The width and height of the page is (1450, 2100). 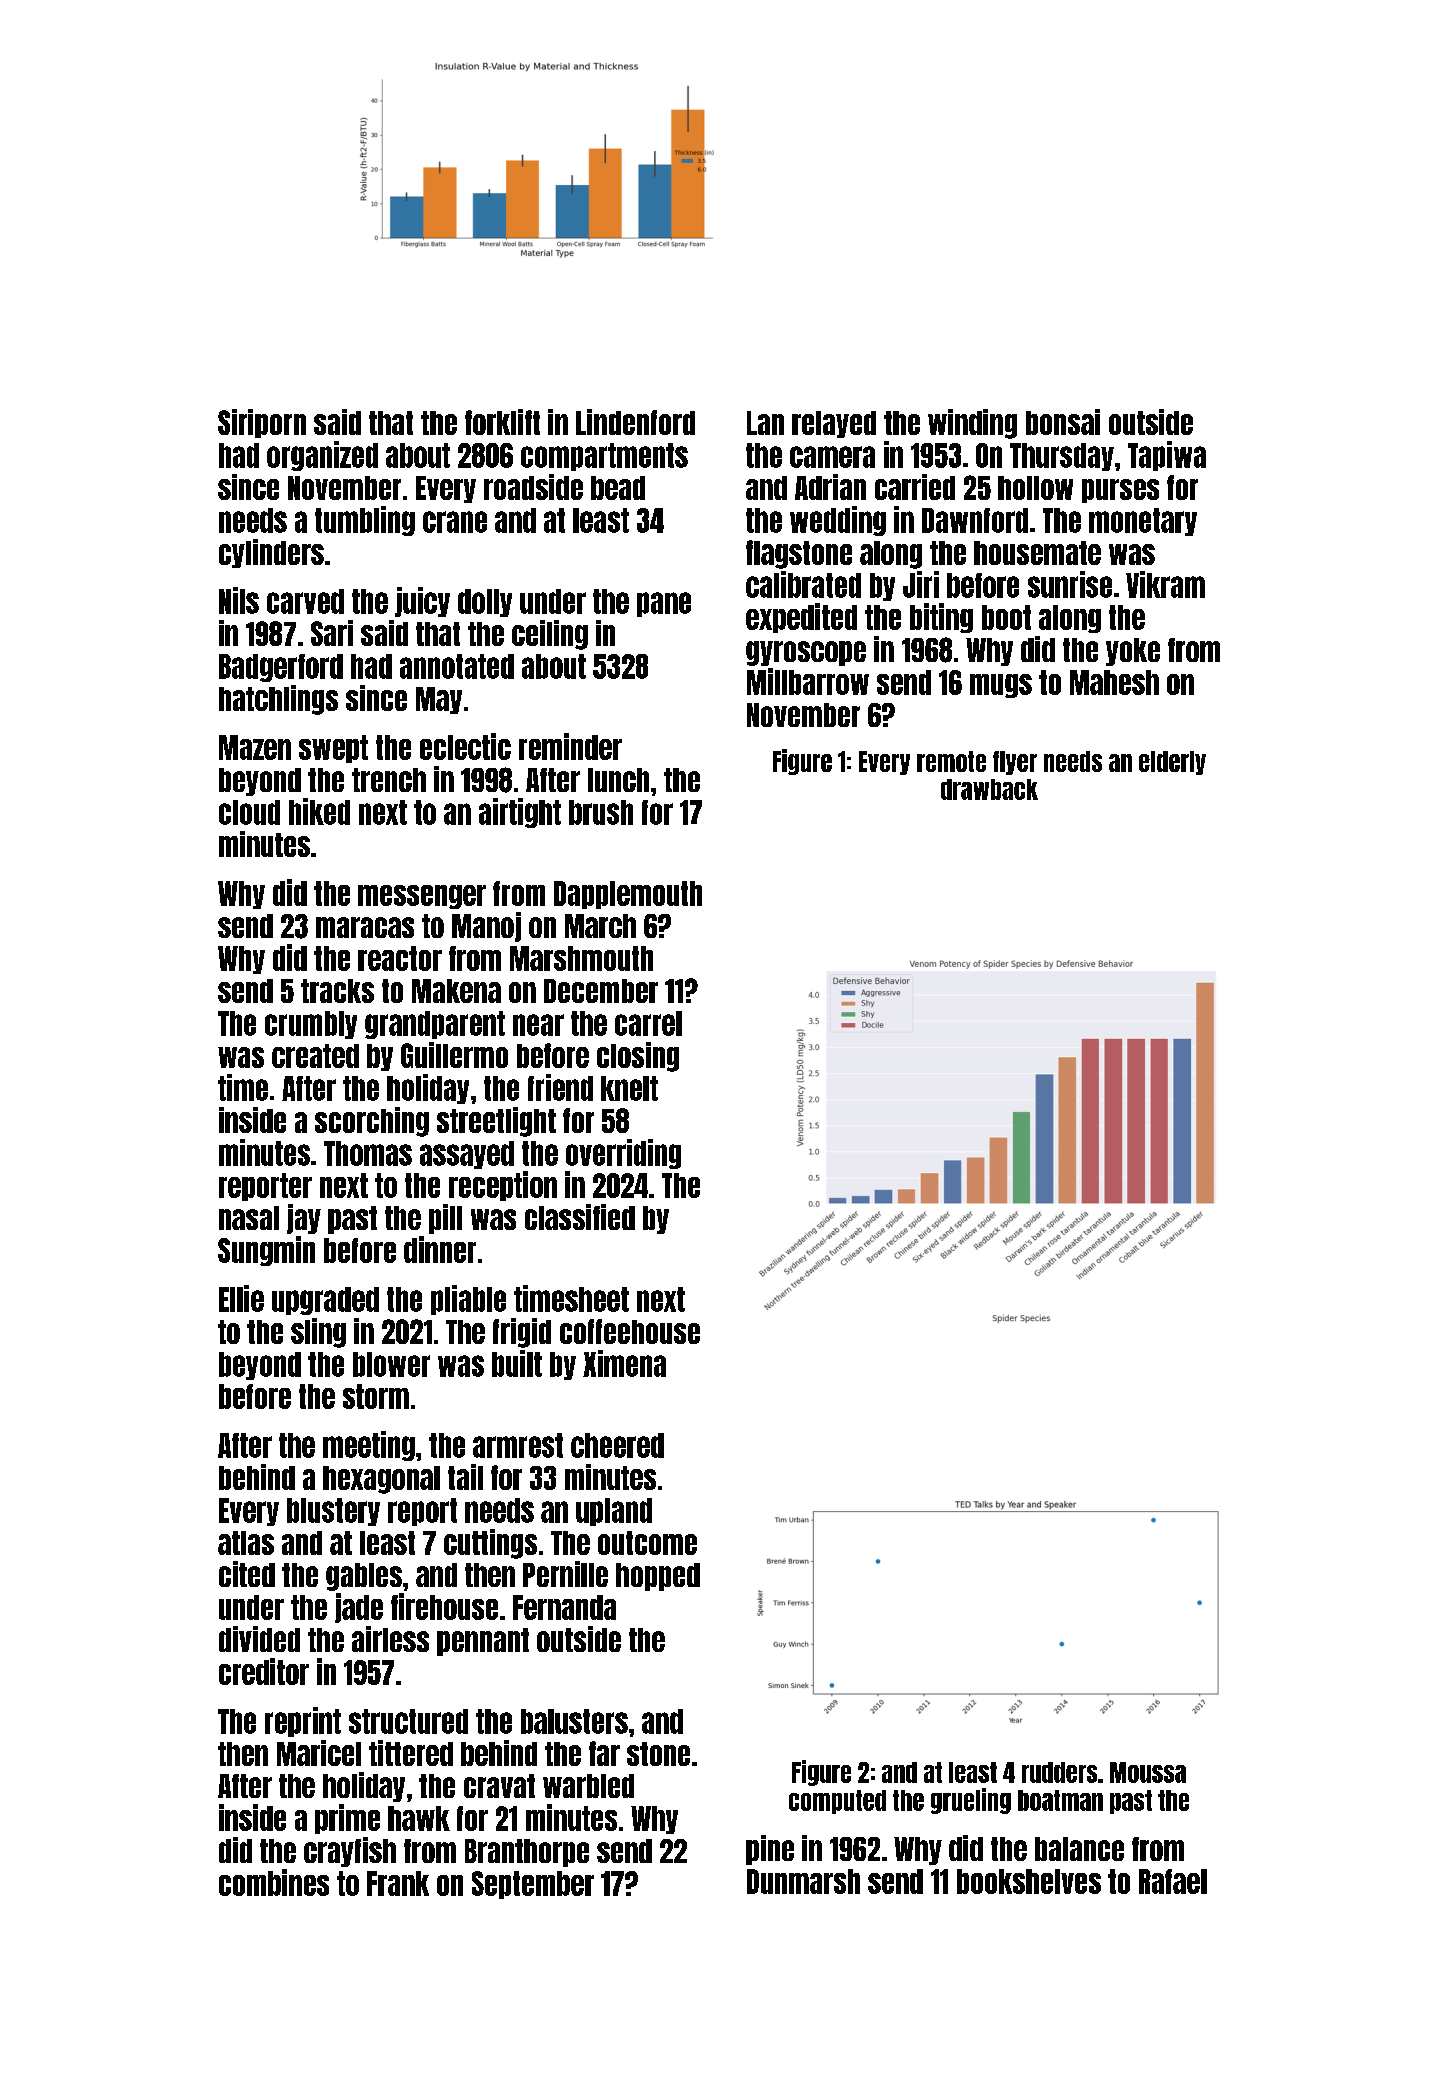 What do you see at coordinates (1133, 652) in the page?
I see `yoke` at bounding box center [1133, 652].
